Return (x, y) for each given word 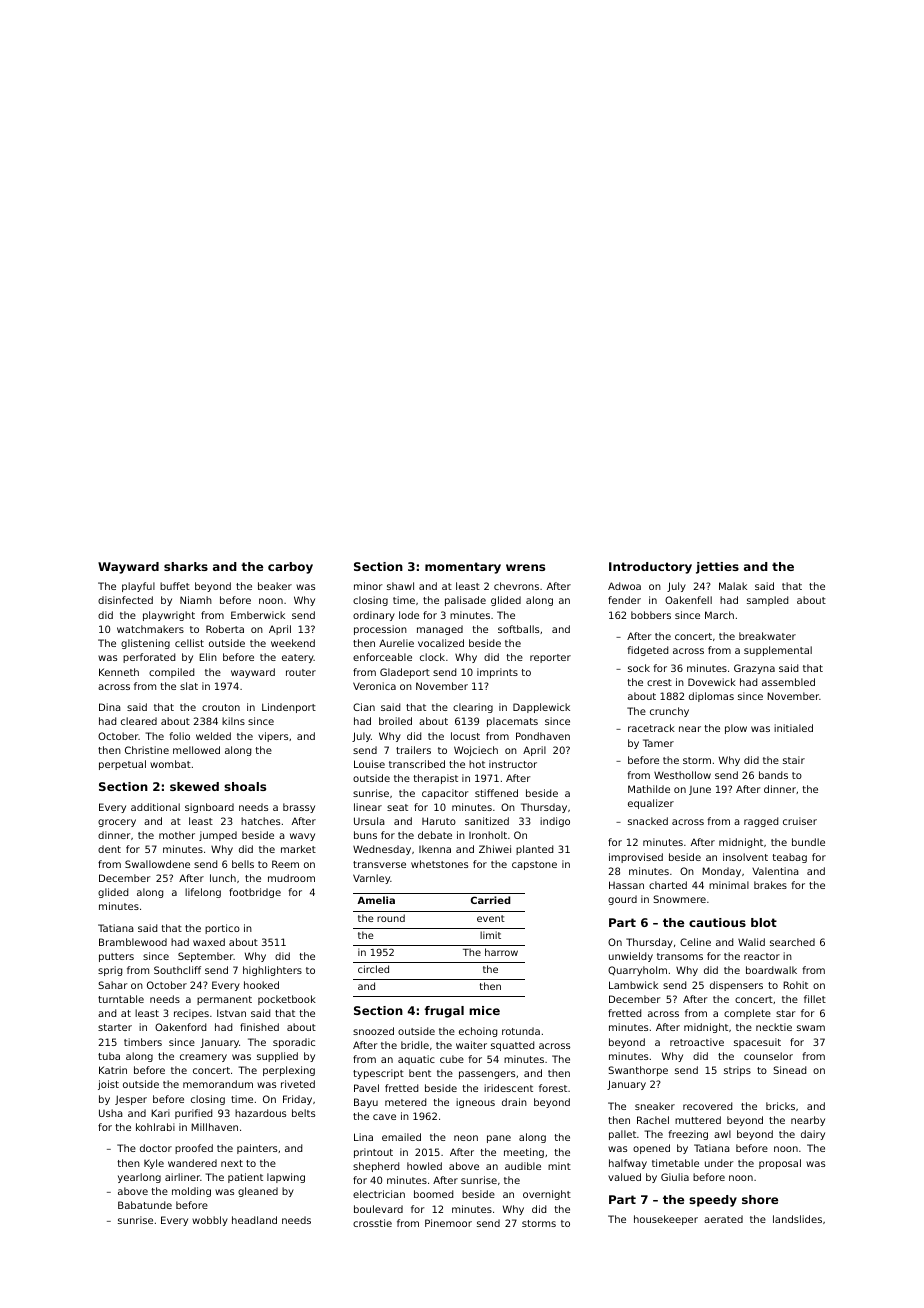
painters (257, 1149)
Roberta (225, 629)
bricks (780, 1106)
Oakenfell (688, 600)
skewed (194, 786)
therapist (436, 779)
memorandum (218, 1084)
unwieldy (631, 957)
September (206, 957)
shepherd (376, 1167)
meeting (524, 1153)
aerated (723, 1219)
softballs (518, 629)
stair (794, 760)
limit (490, 935)
